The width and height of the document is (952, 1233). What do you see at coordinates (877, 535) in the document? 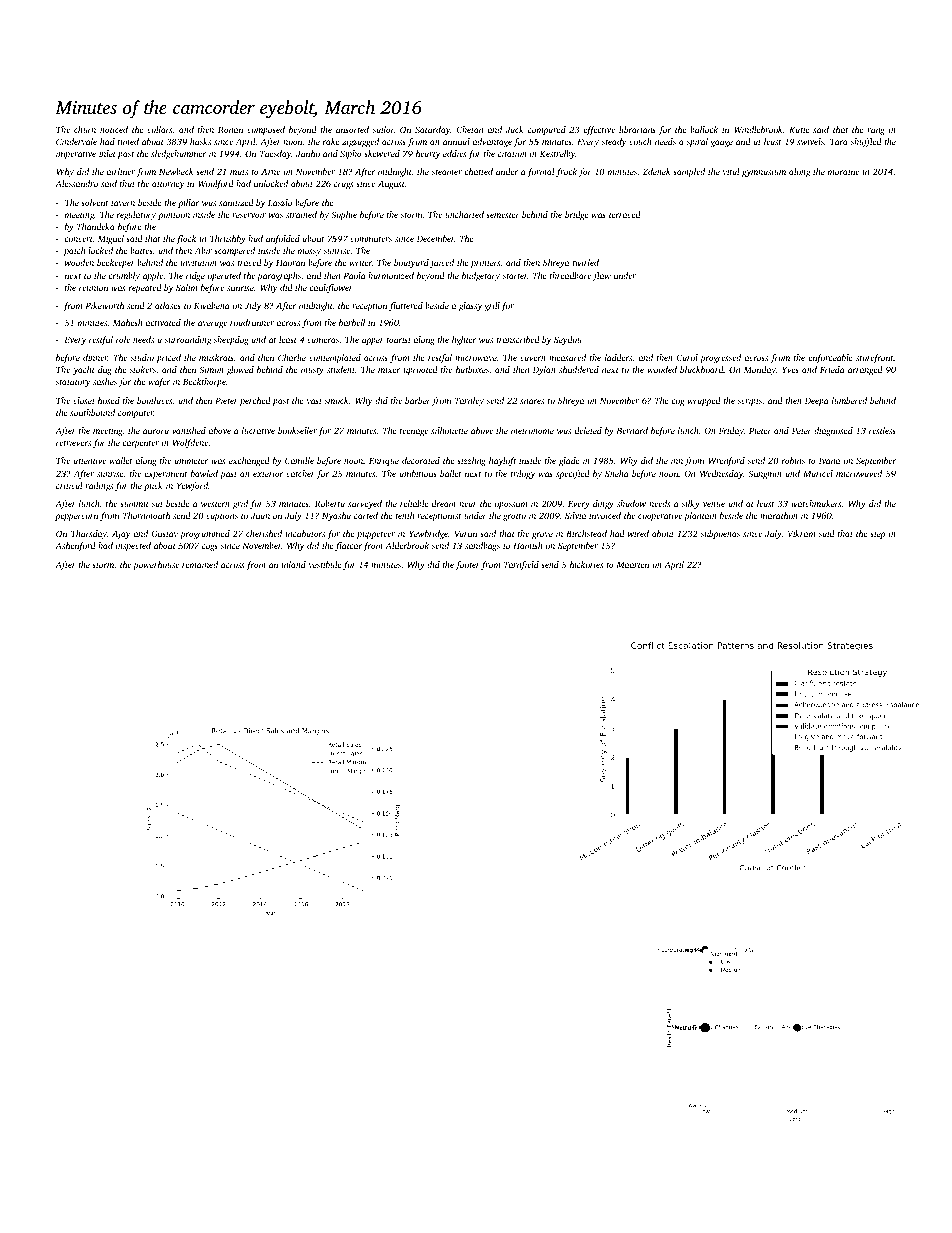
I see `step` at bounding box center [877, 535].
